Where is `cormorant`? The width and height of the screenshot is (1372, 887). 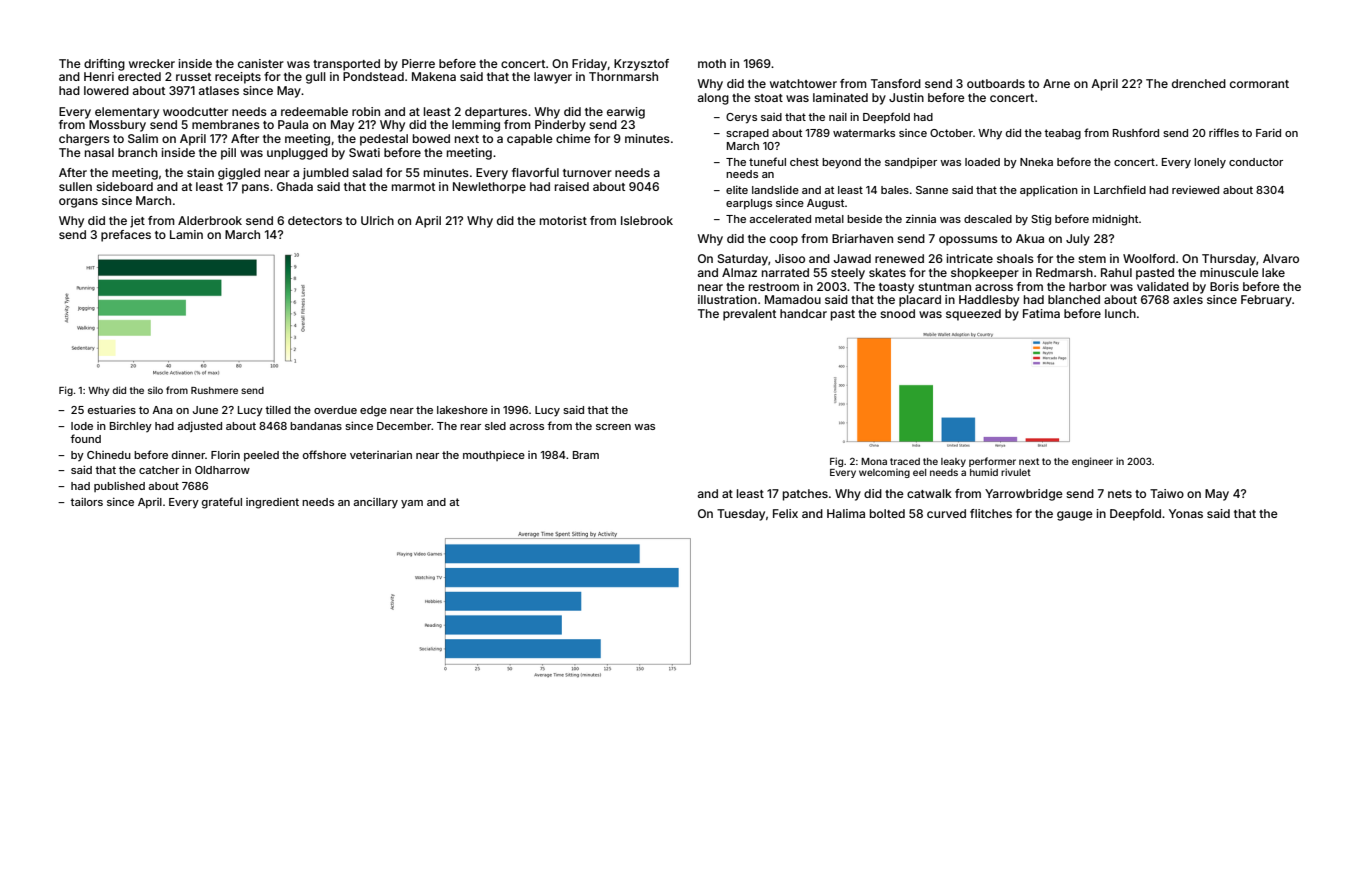
cormorant is located at coordinates (1259, 84).
